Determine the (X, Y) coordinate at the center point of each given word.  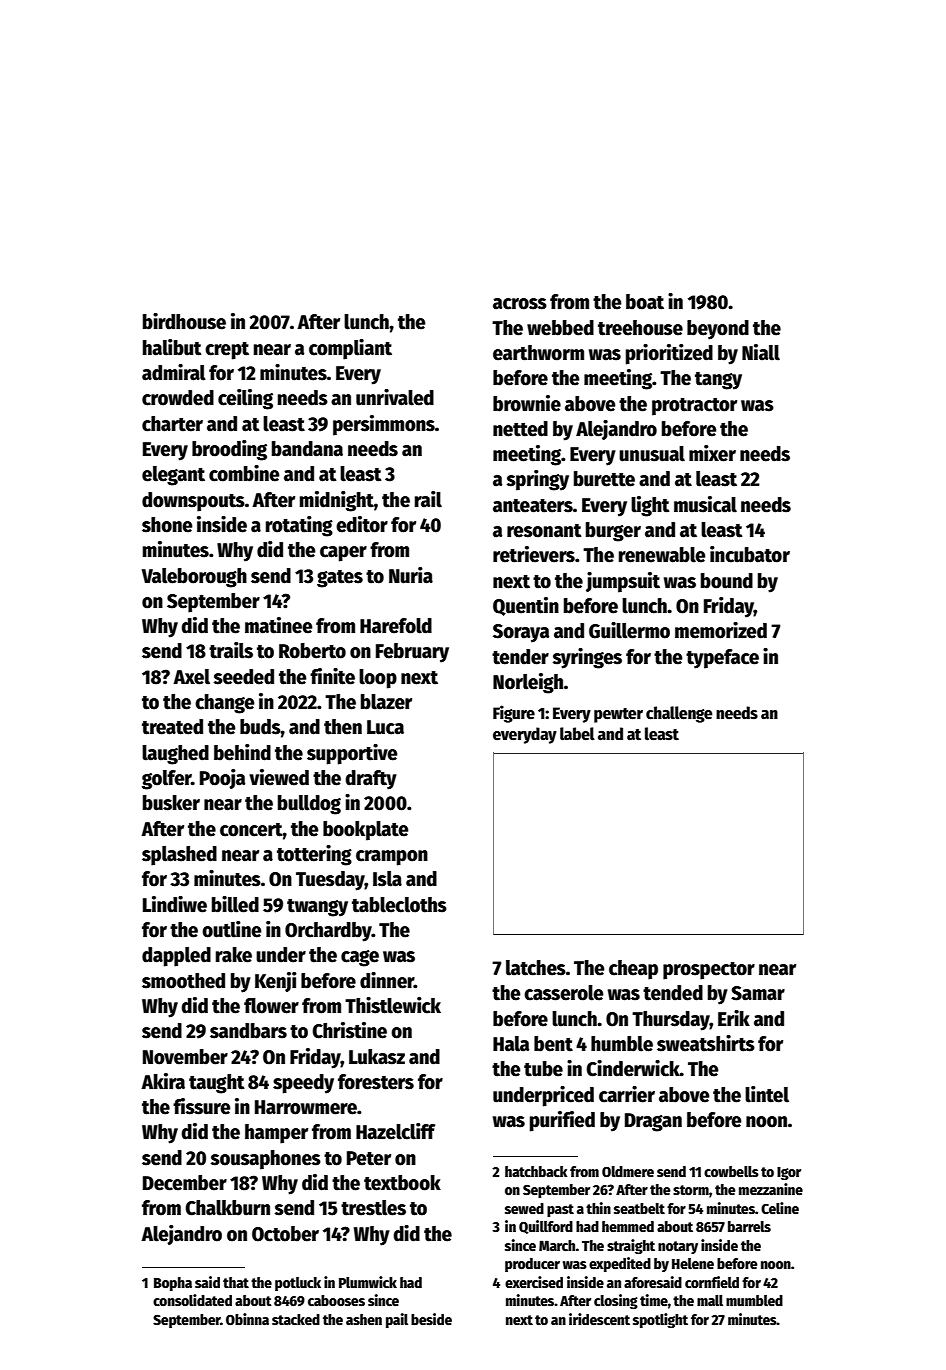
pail (397, 1320)
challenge (679, 714)
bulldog (309, 805)
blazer (386, 702)
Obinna (247, 1319)
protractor (694, 407)
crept (227, 351)
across (520, 304)
